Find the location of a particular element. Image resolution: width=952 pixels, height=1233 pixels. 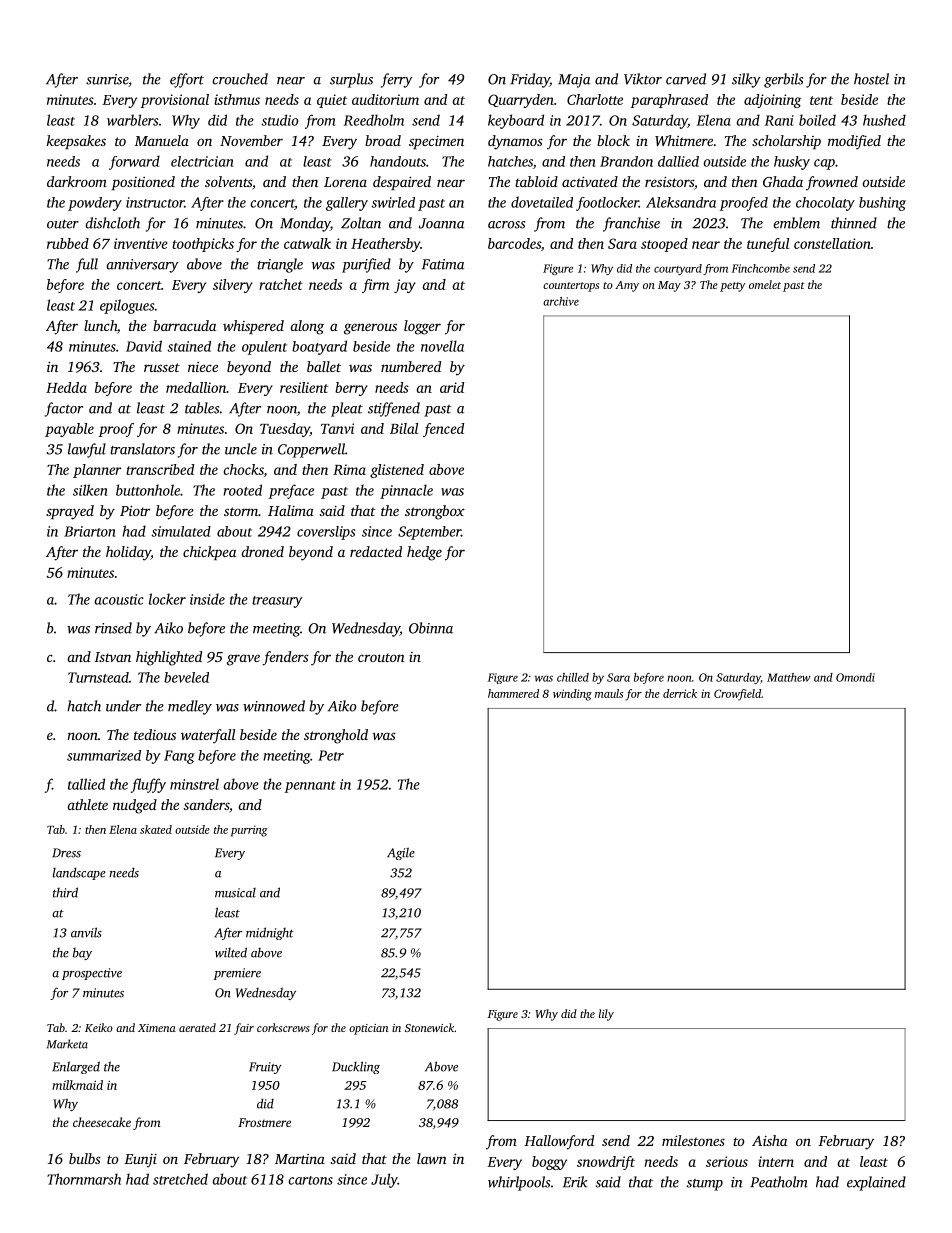

lily is located at coordinates (606, 1015).
